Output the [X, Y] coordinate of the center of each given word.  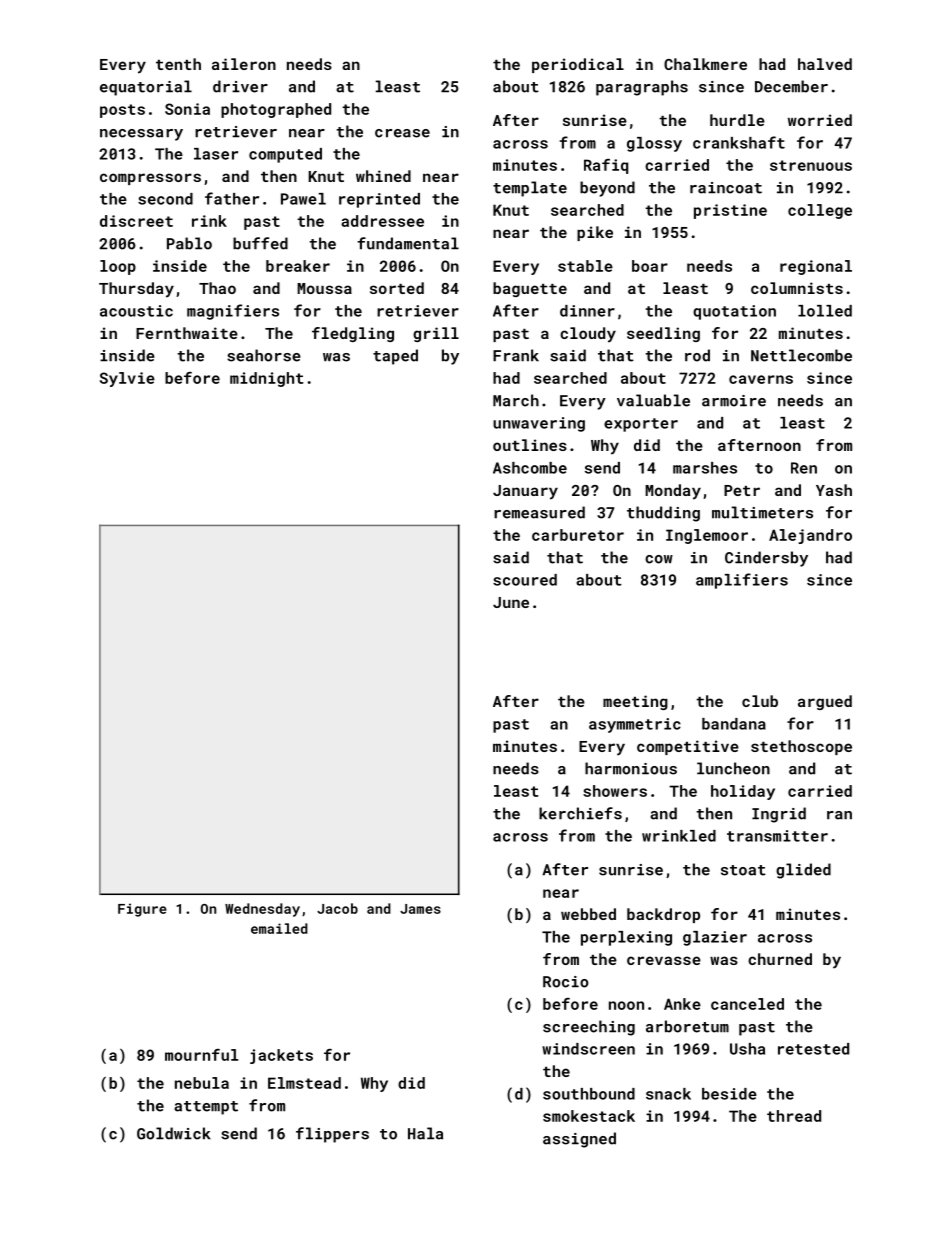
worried [820, 120]
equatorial [146, 88]
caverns [761, 379]
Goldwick [174, 1133]
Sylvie [127, 379]
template [530, 189]
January [525, 492]
